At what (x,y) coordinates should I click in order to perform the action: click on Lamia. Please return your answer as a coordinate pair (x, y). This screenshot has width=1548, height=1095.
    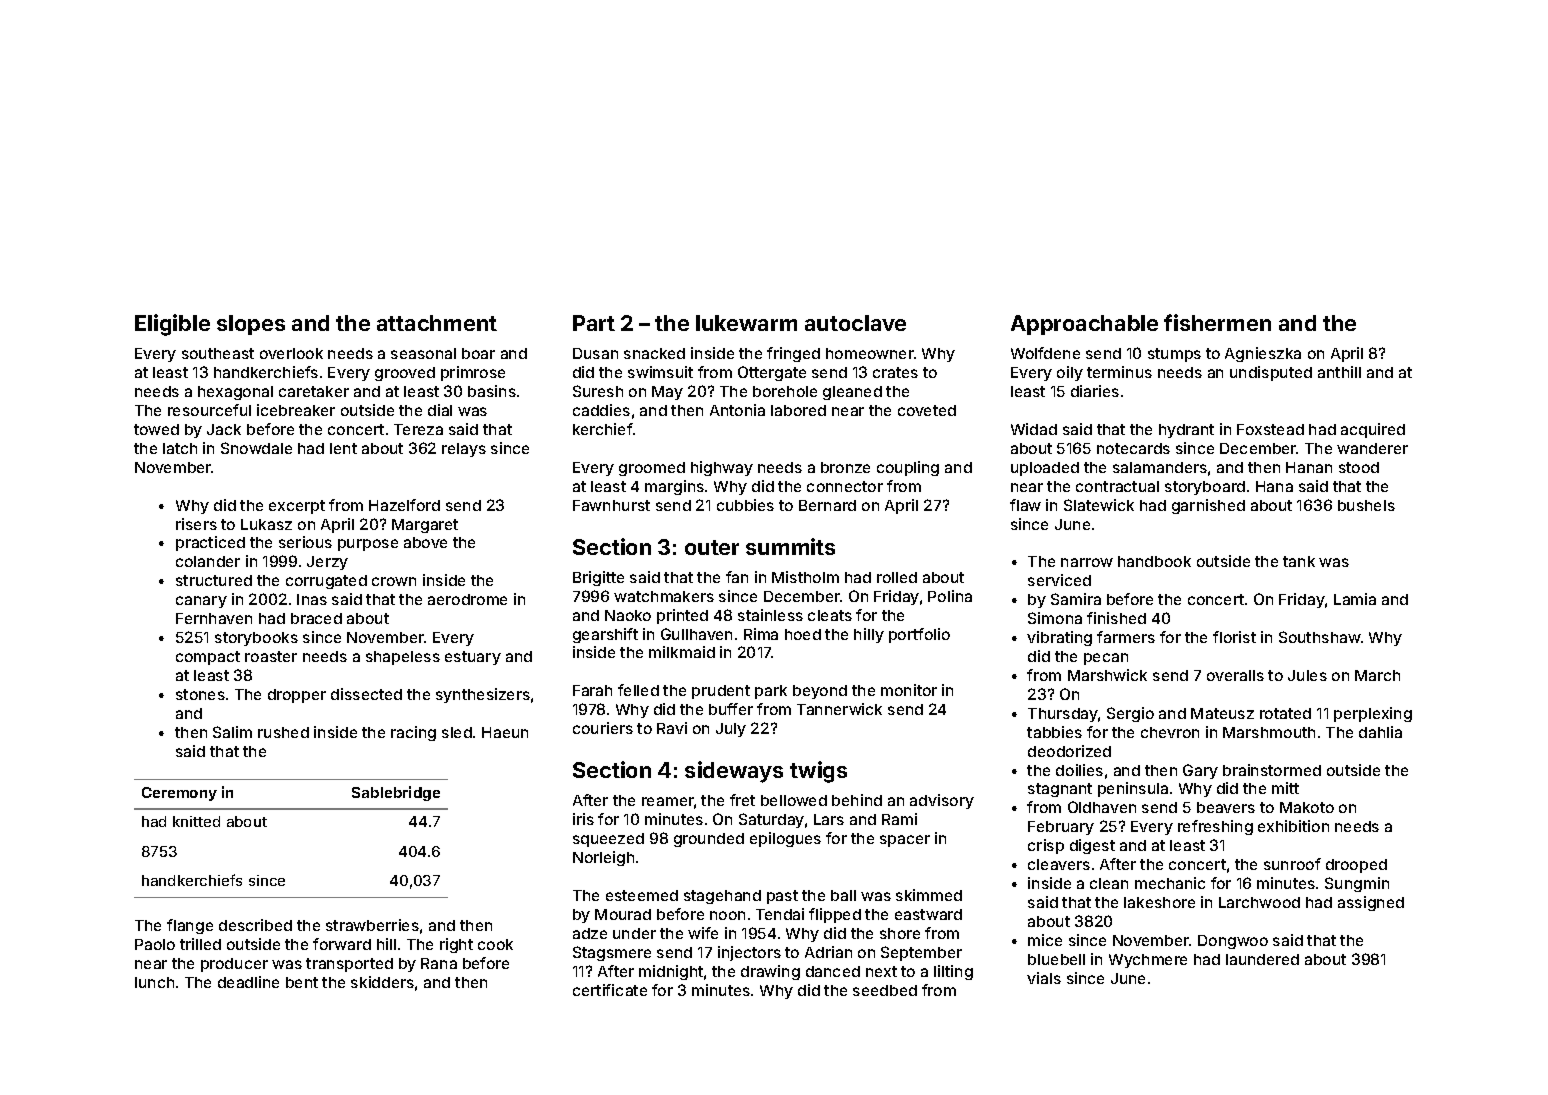
    Looking at the image, I should click on (1355, 599).
